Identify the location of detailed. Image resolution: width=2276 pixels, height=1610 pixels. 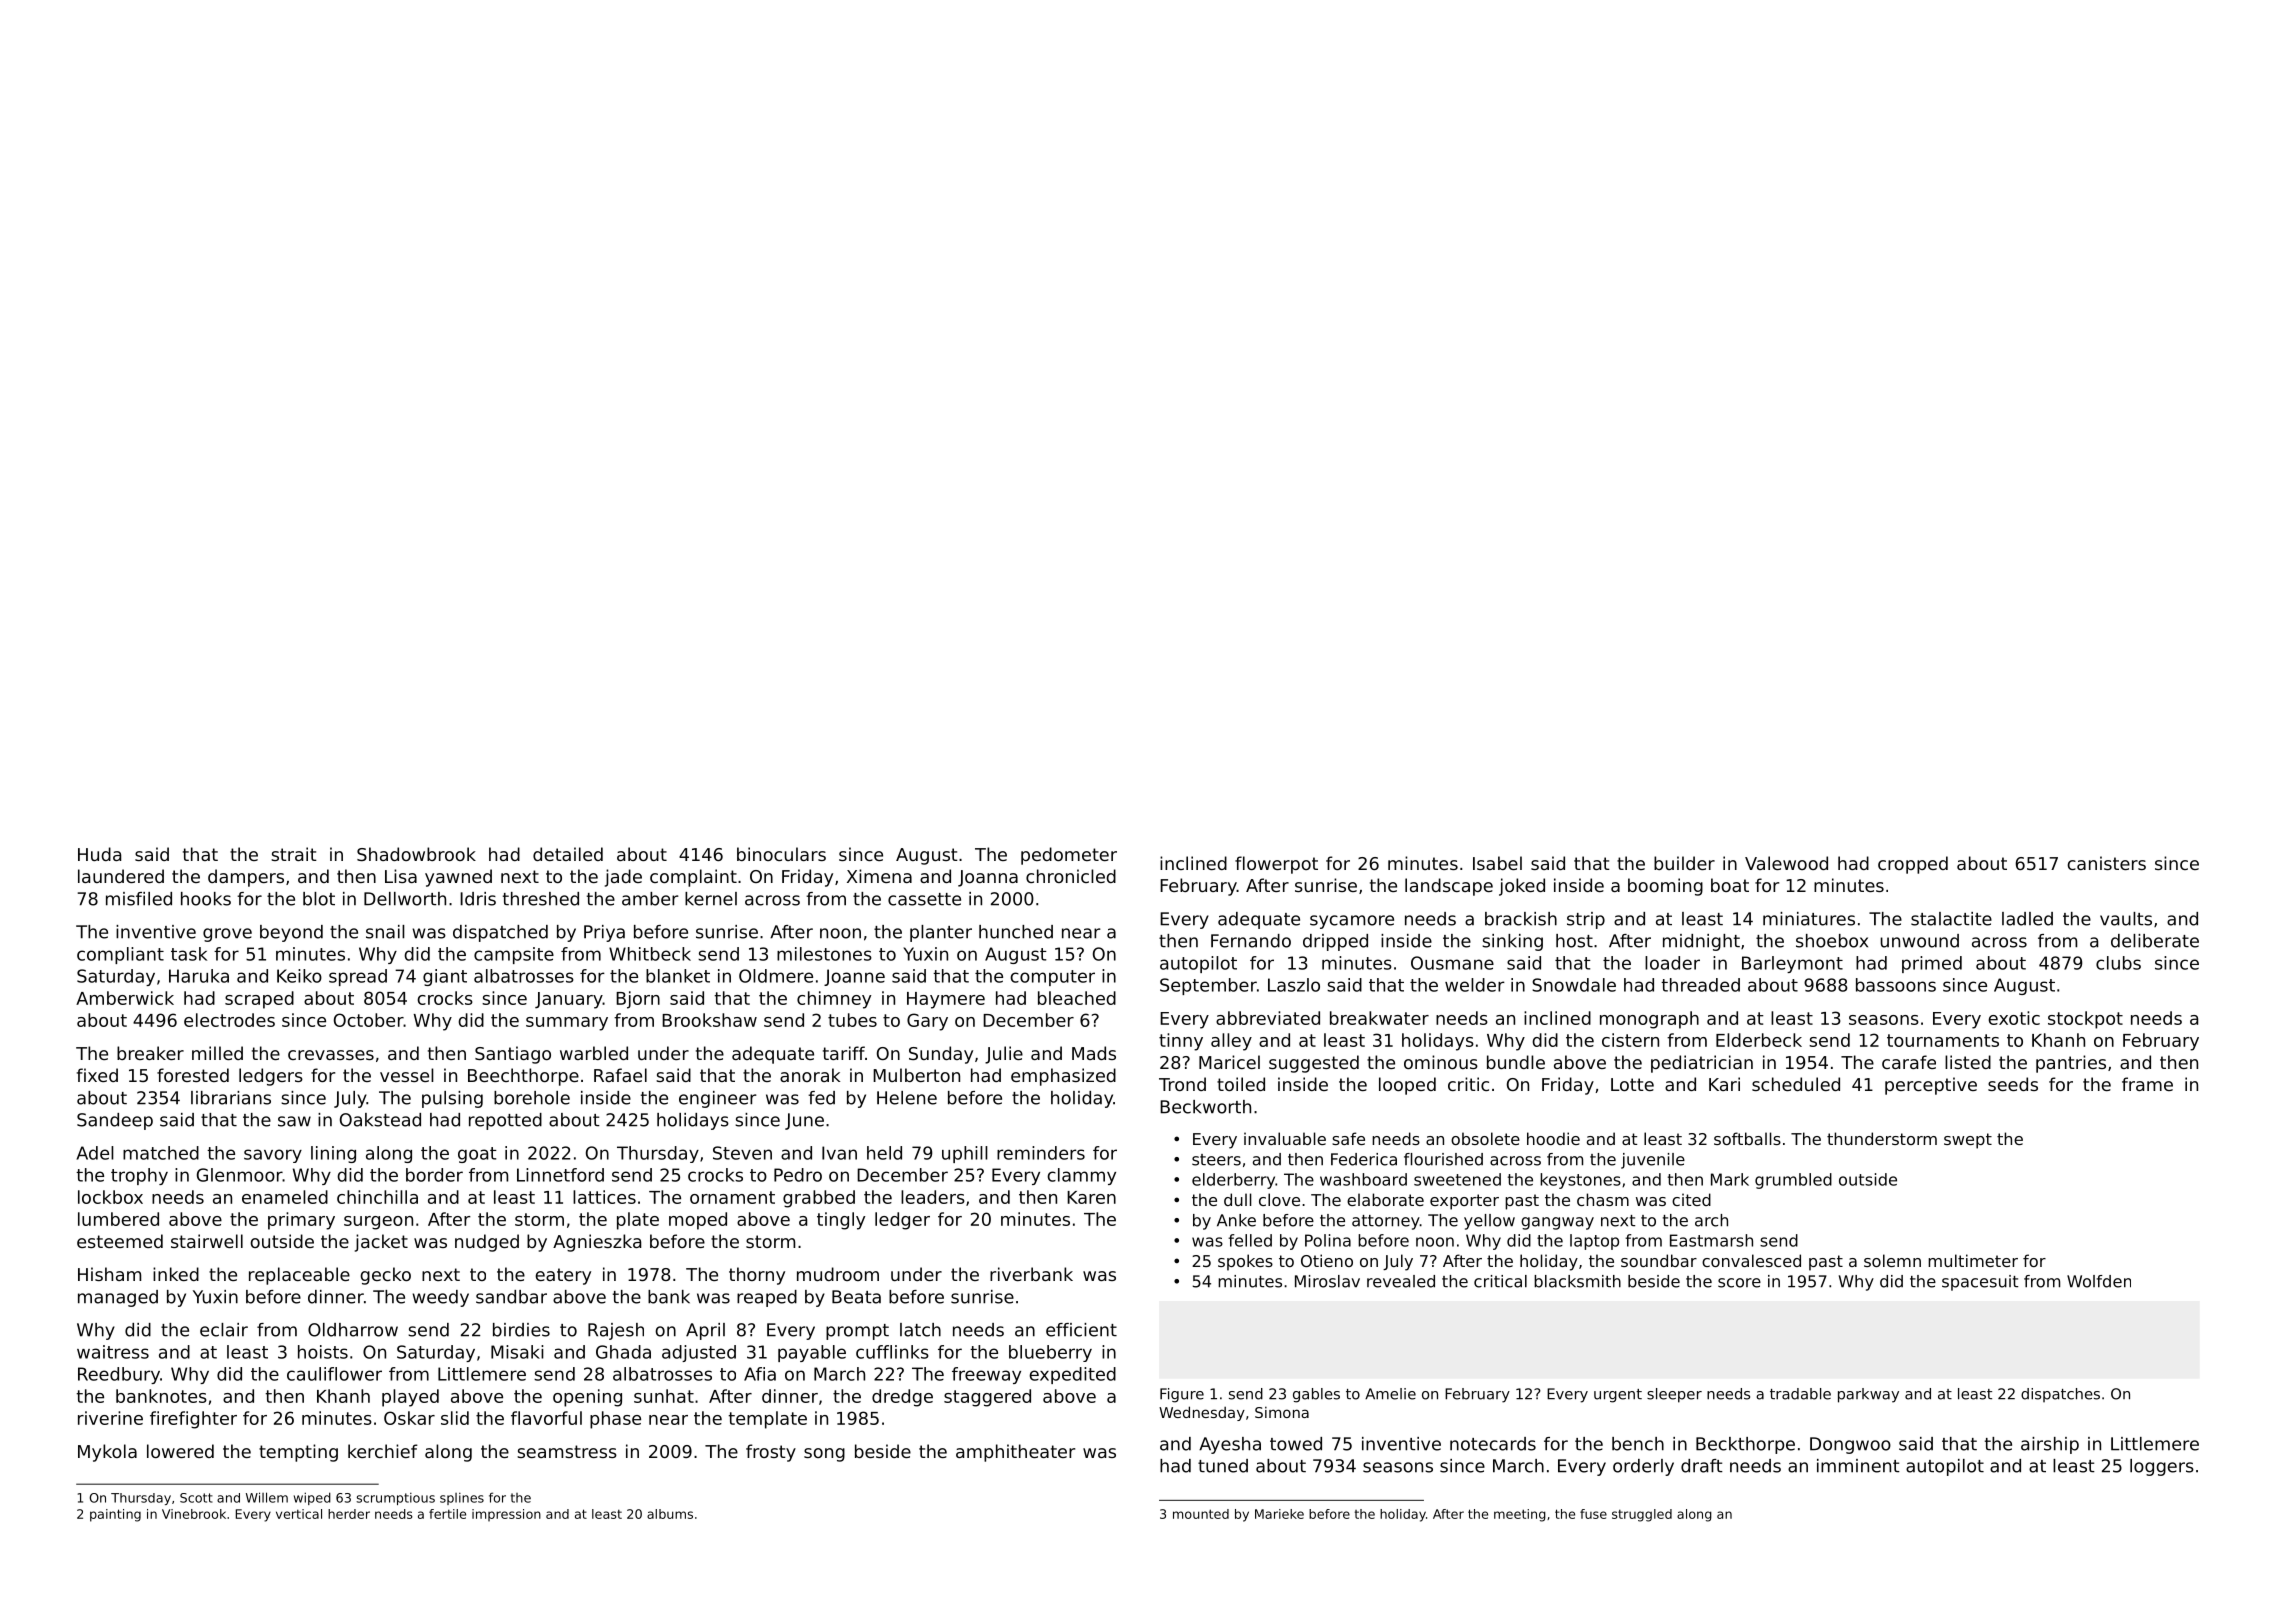
(568, 854).
